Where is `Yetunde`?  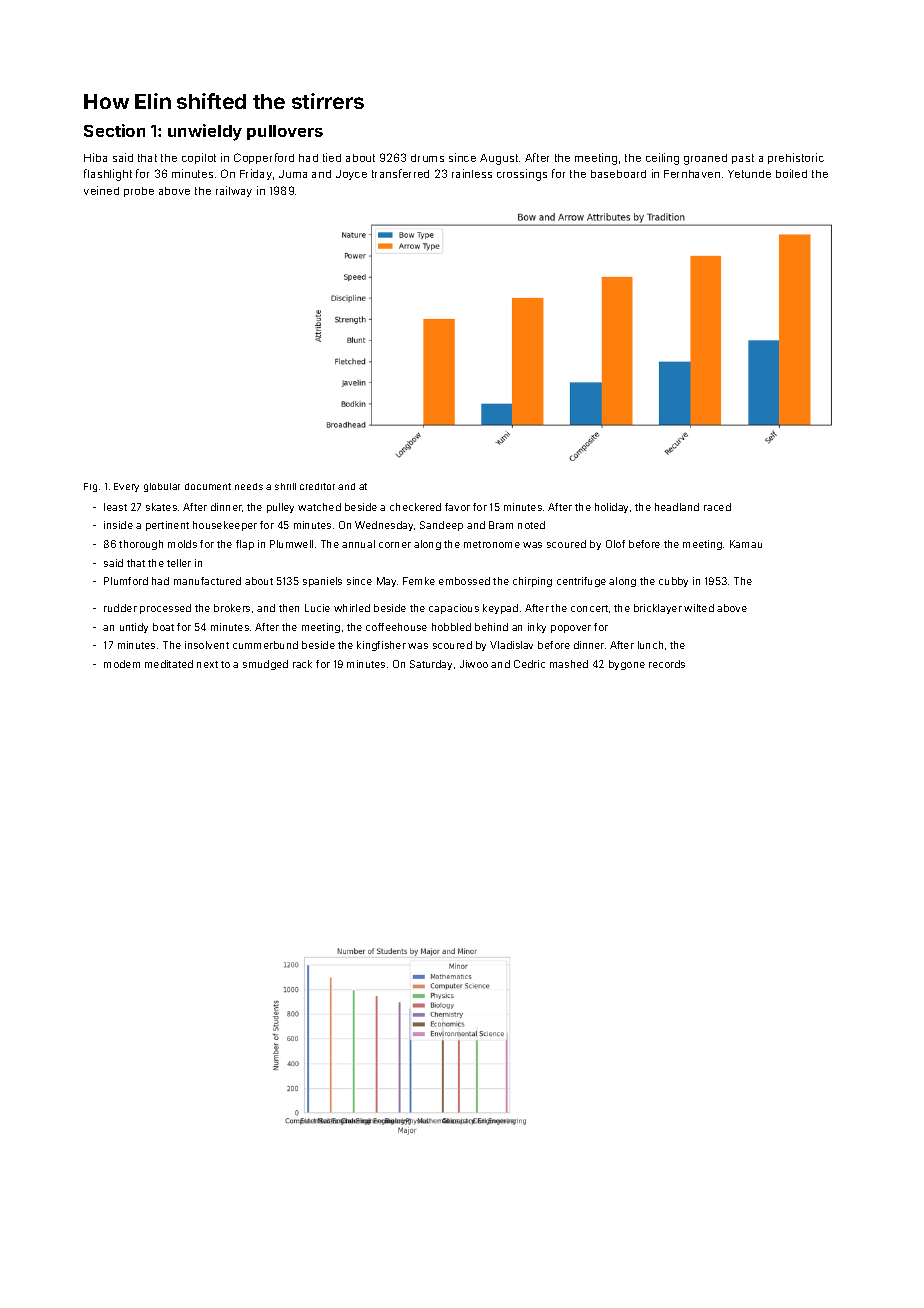
Yetunde is located at coordinates (749, 174).
